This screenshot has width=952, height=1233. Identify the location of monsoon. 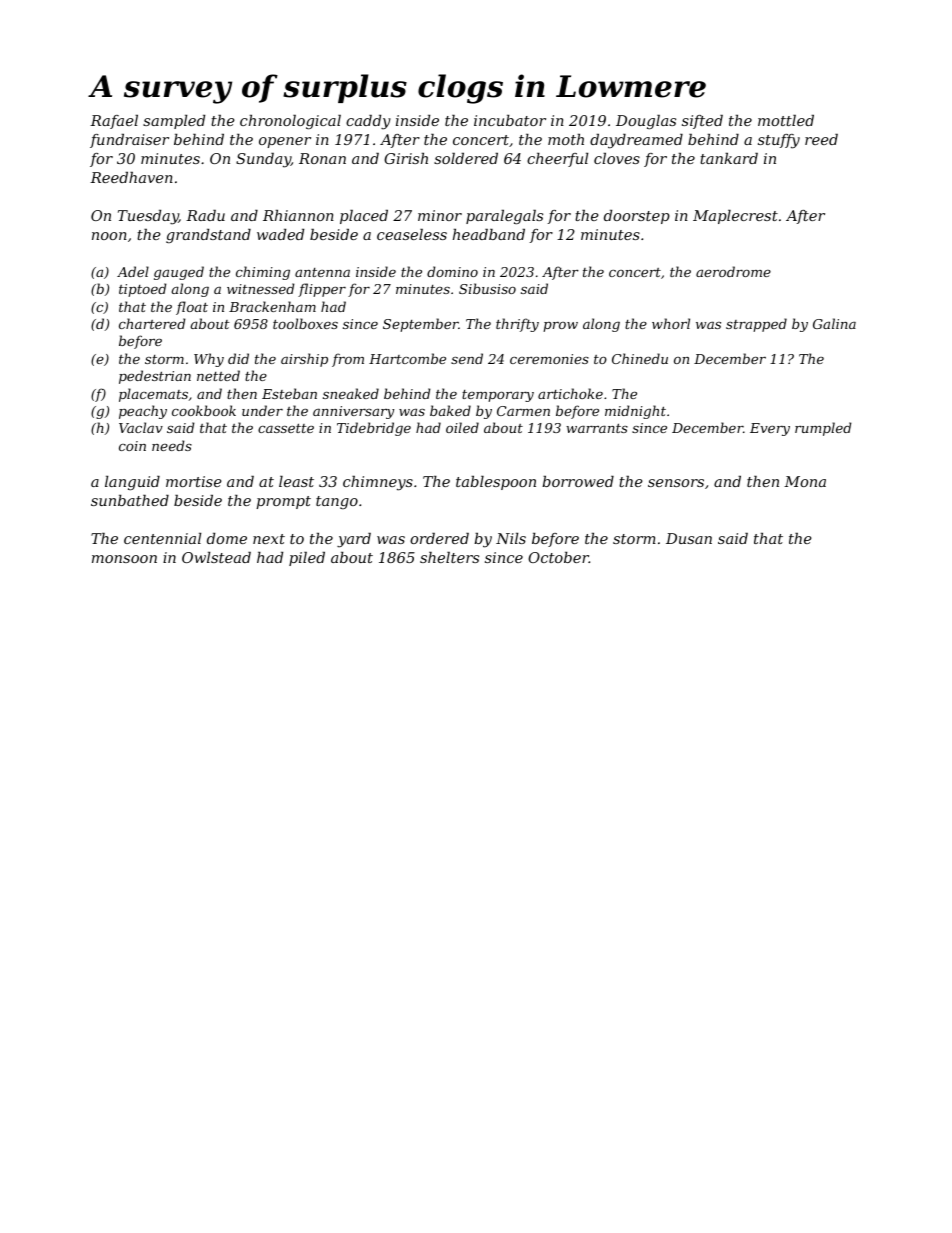
(124, 559).
